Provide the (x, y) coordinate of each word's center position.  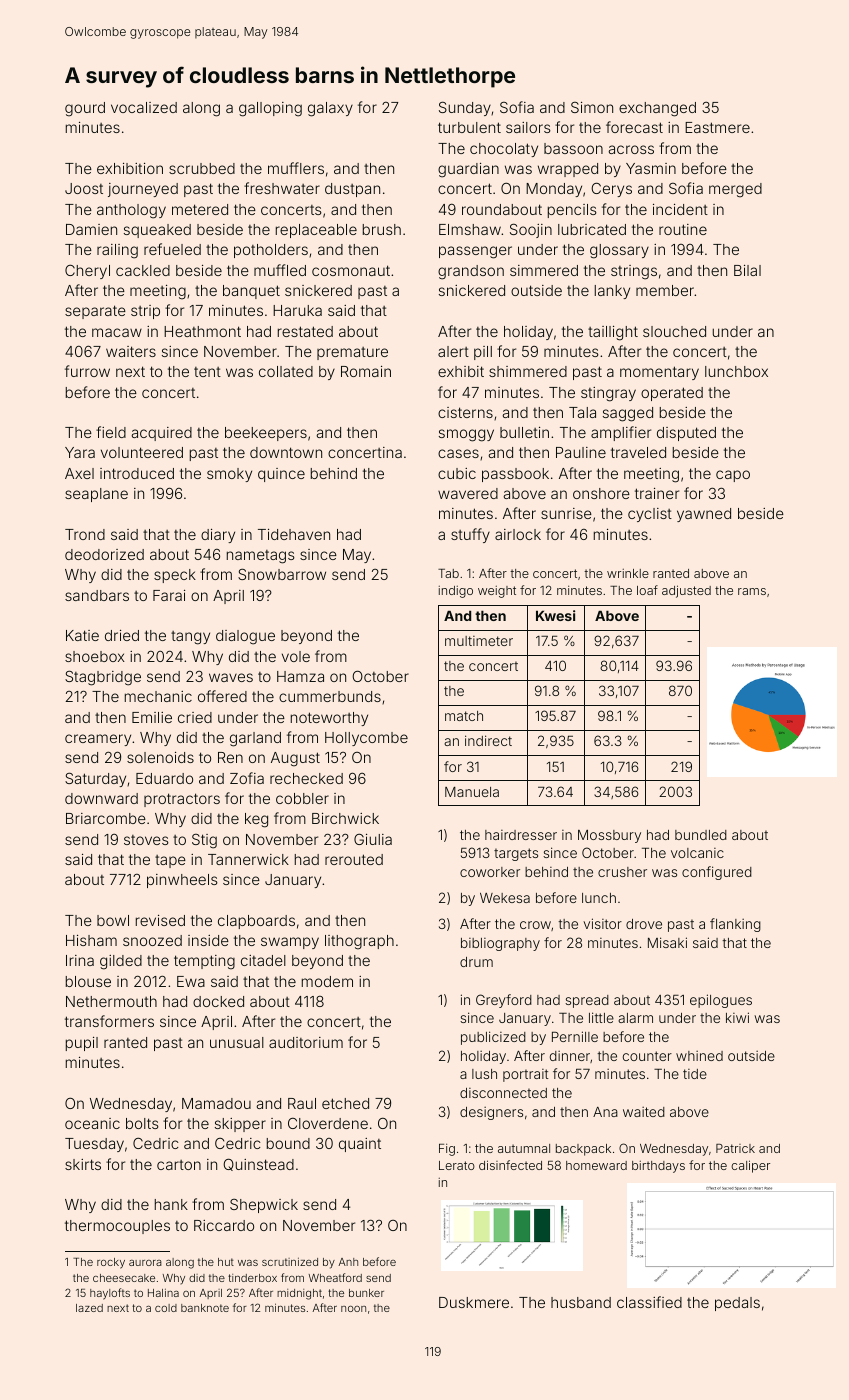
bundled (701, 835)
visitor (602, 923)
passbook (515, 475)
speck (175, 576)
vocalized (144, 107)
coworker (490, 872)
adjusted (686, 591)
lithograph (359, 942)
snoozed (152, 940)
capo (733, 476)
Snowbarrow (282, 574)
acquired (161, 434)
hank (171, 1204)
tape (170, 861)
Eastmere (717, 127)
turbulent (469, 127)
